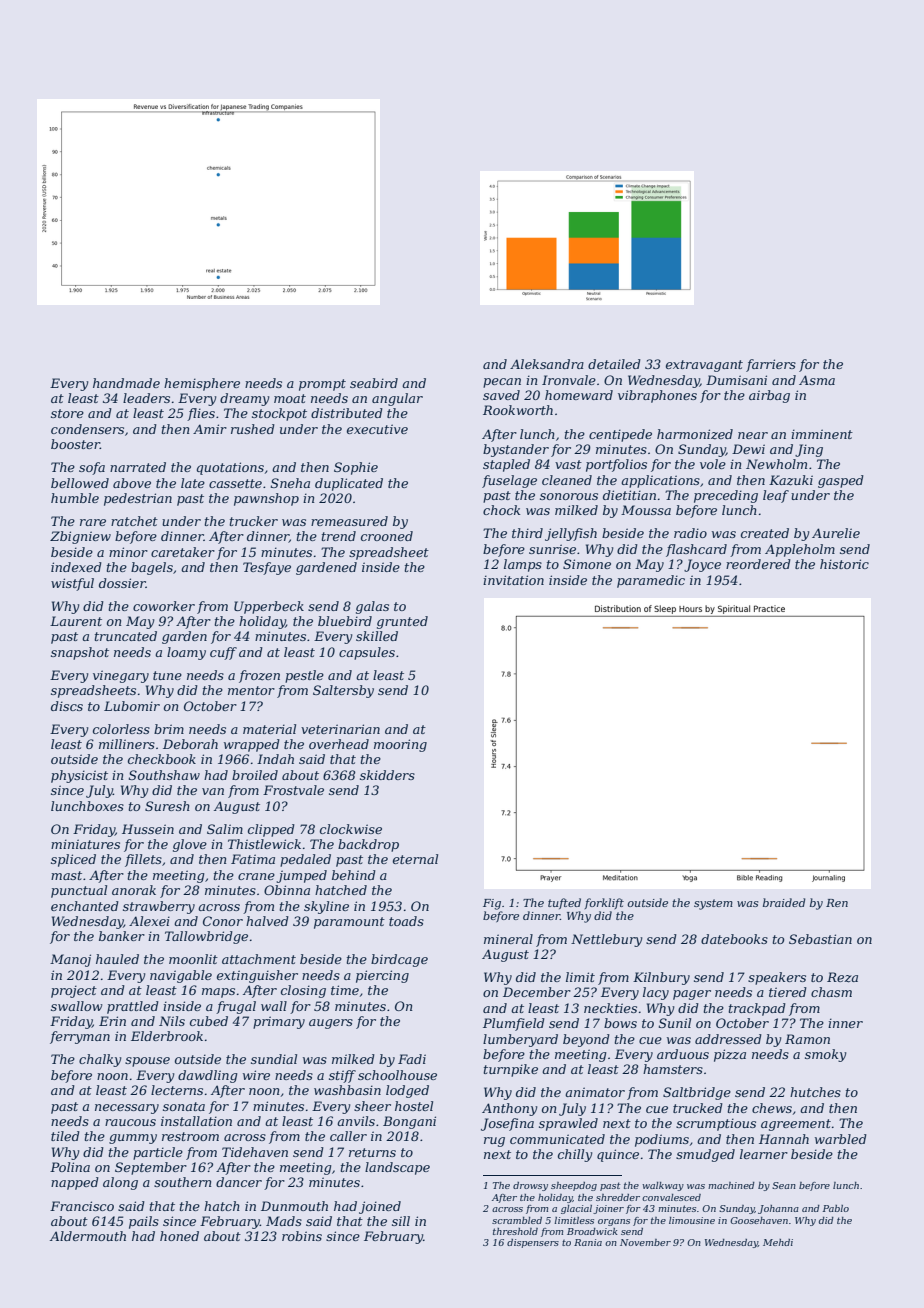 Image resolution: width=924 pixels, height=1308 pixels. What do you see at coordinates (771, 365) in the image?
I see `farriers` at bounding box center [771, 365].
